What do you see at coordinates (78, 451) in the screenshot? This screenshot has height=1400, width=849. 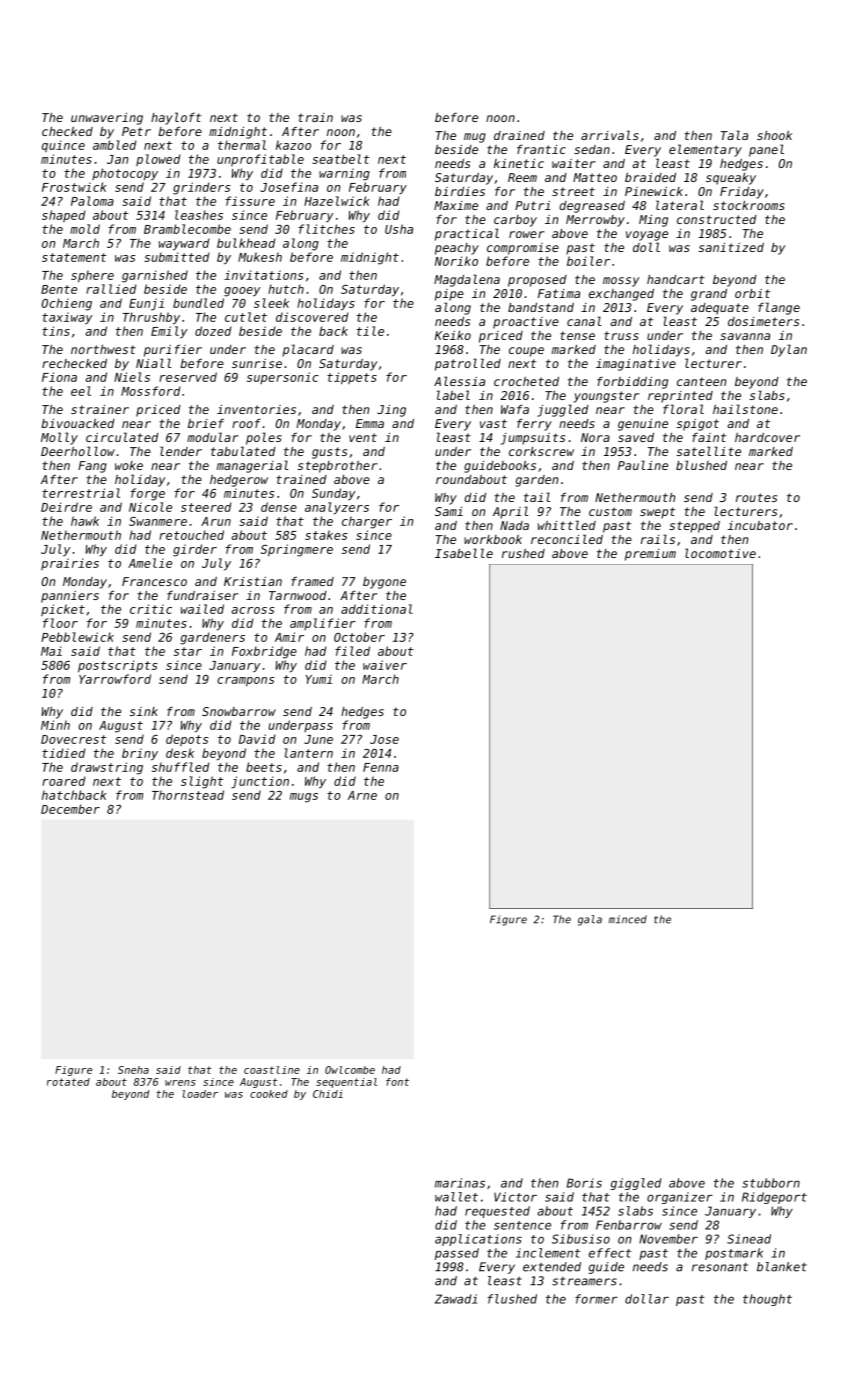 I see `Deerhollow` at bounding box center [78, 451].
